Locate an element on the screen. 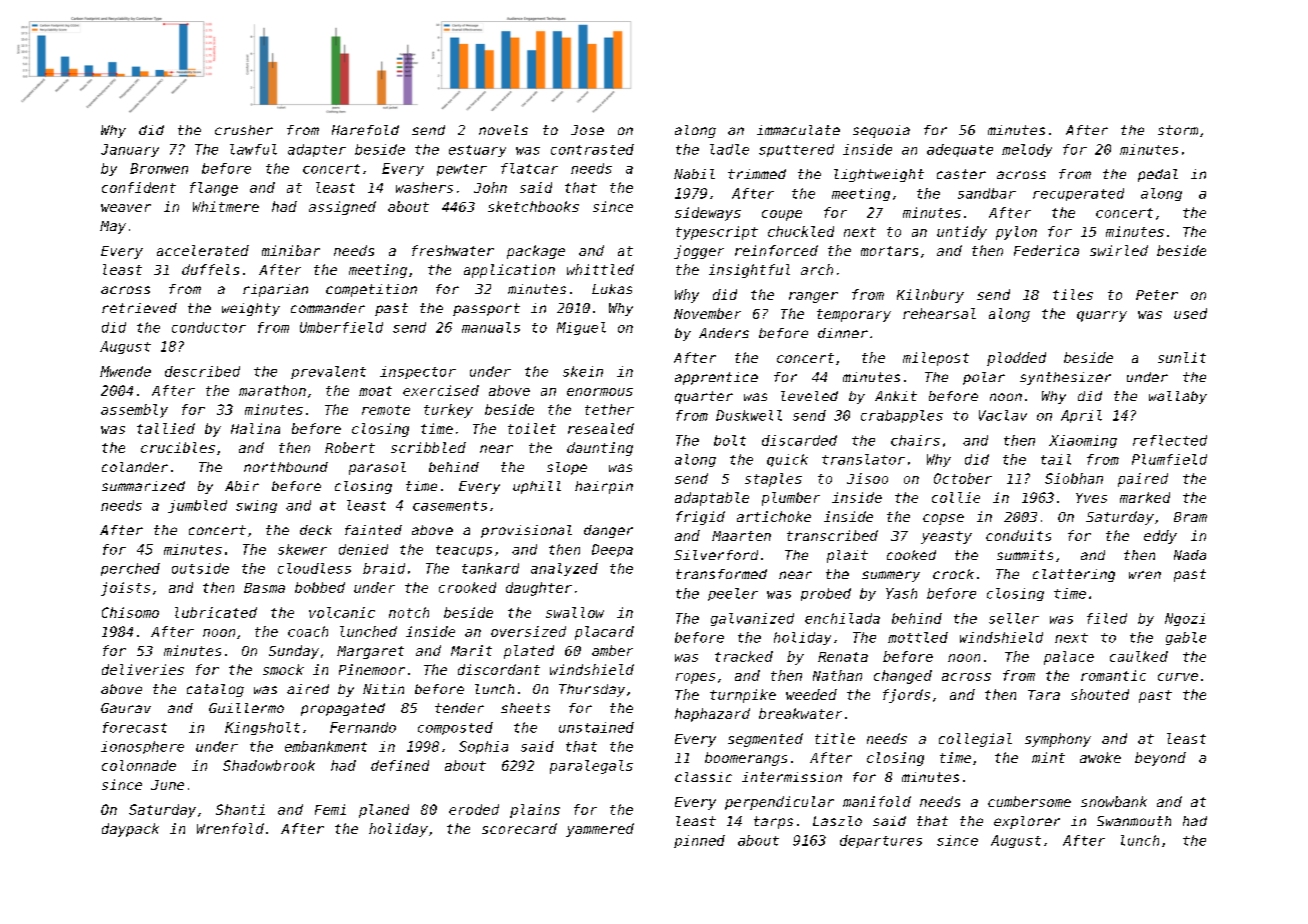  remote is located at coordinates (386, 410).
